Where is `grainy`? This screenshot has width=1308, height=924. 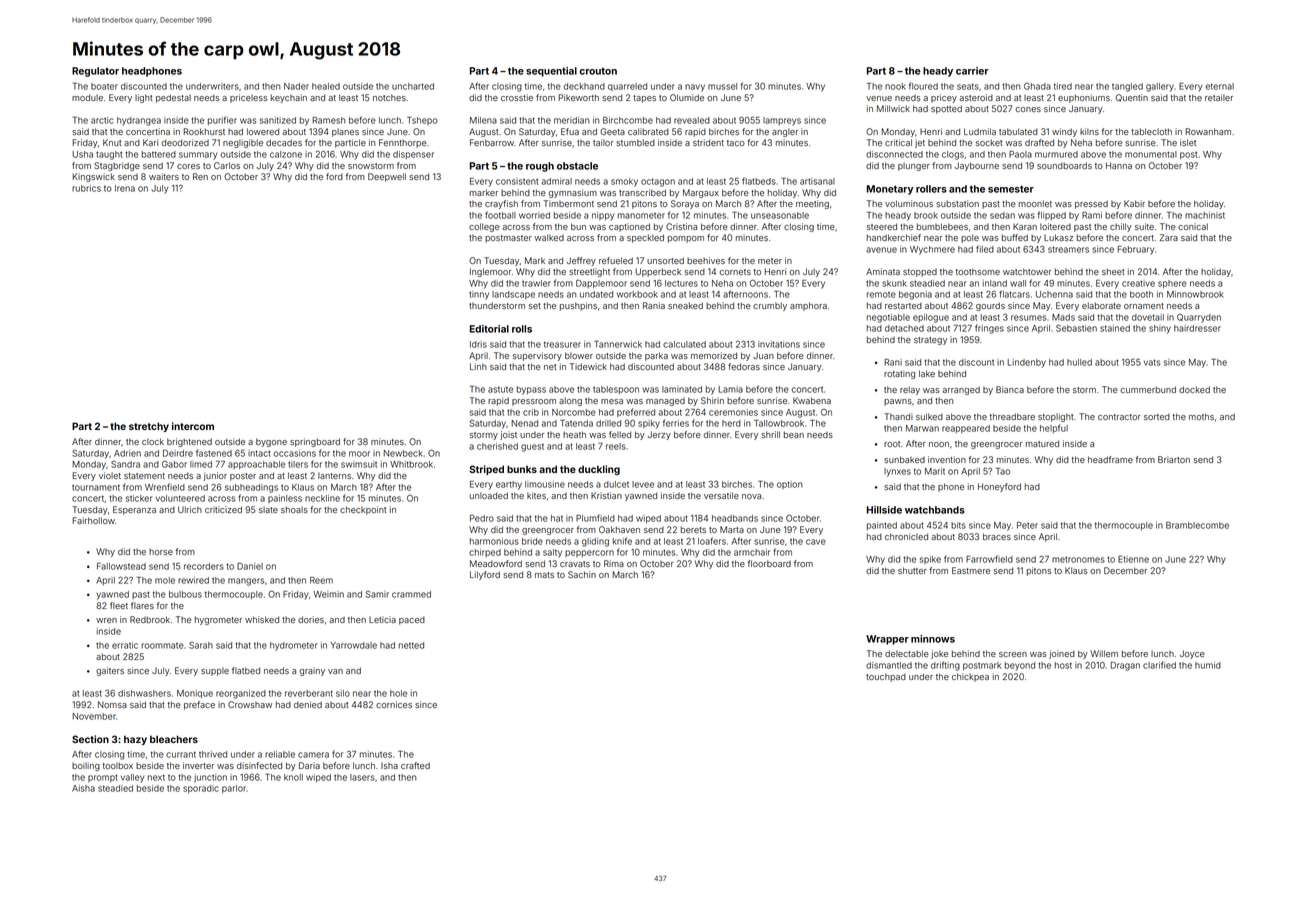 grainy is located at coordinates (312, 671).
